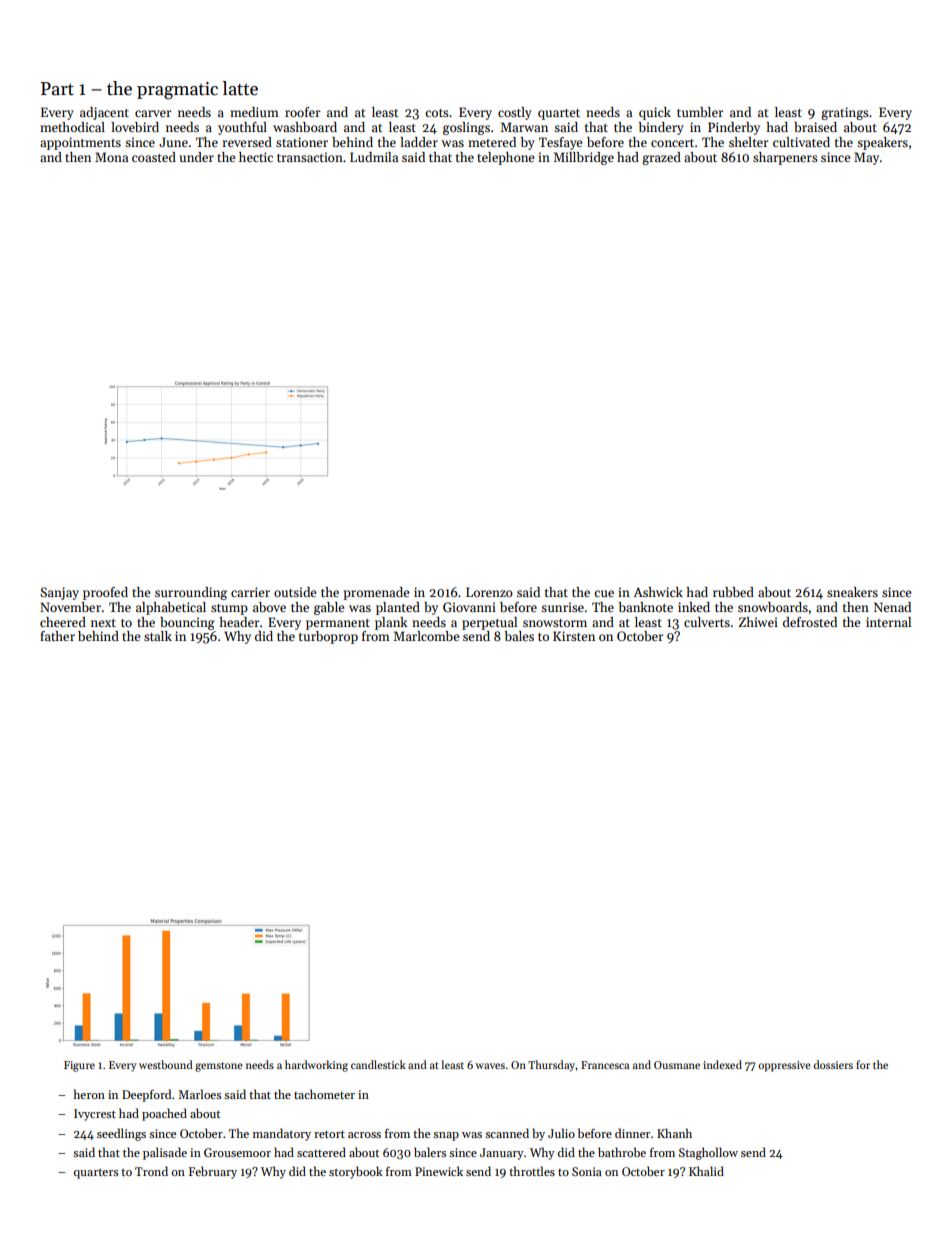 Image resolution: width=952 pixels, height=1233 pixels. I want to click on bouncing, so click(187, 623).
